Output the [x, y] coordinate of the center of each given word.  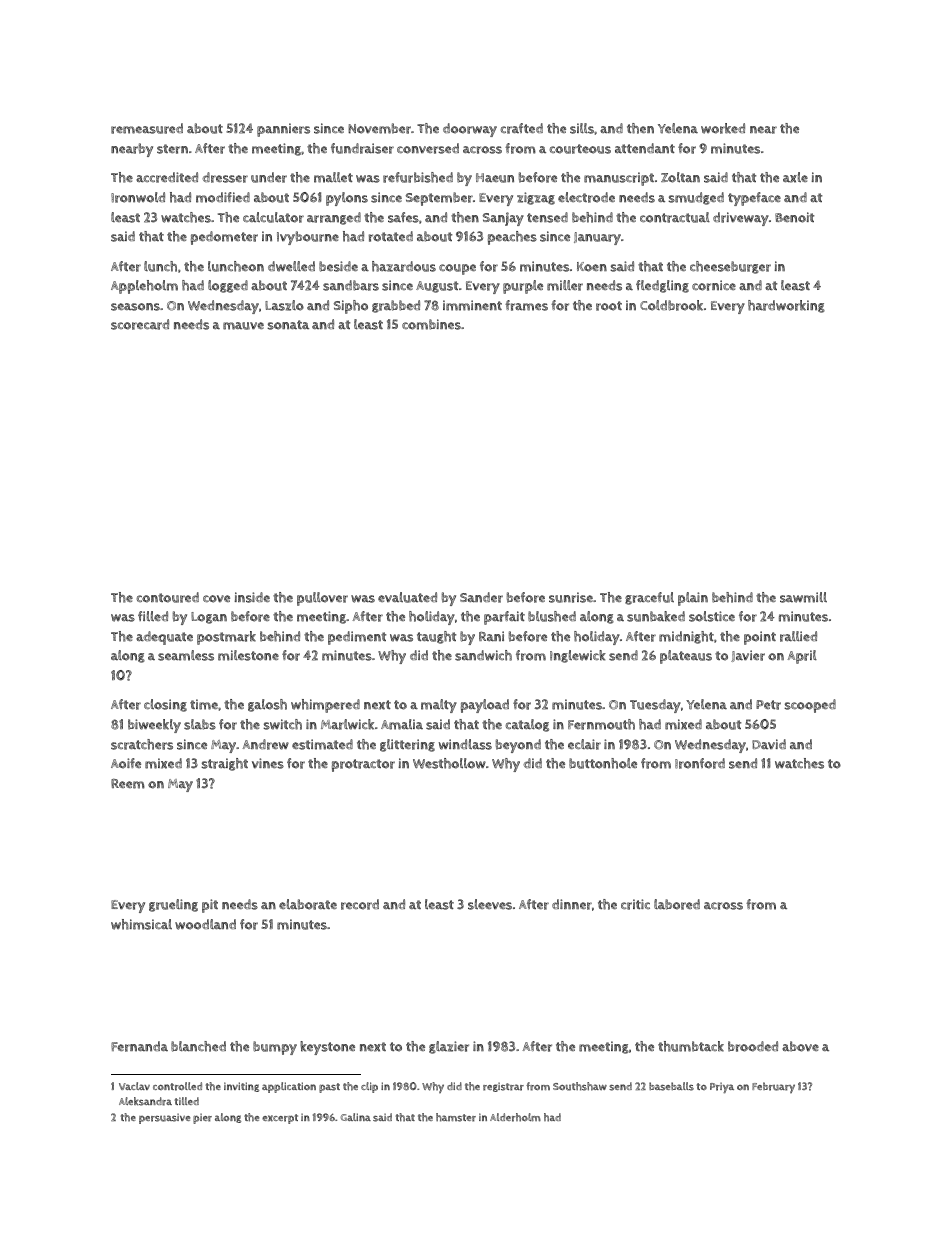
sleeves [490, 904]
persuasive [164, 1118]
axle [795, 177]
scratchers [142, 744]
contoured [168, 597]
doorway [470, 130]
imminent [472, 305]
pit [210, 906]
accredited [167, 177]
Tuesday [655, 706]
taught [436, 637]
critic [635, 904]
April [802, 657]
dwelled [291, 266]
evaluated [407, 597]
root [609, 306]
